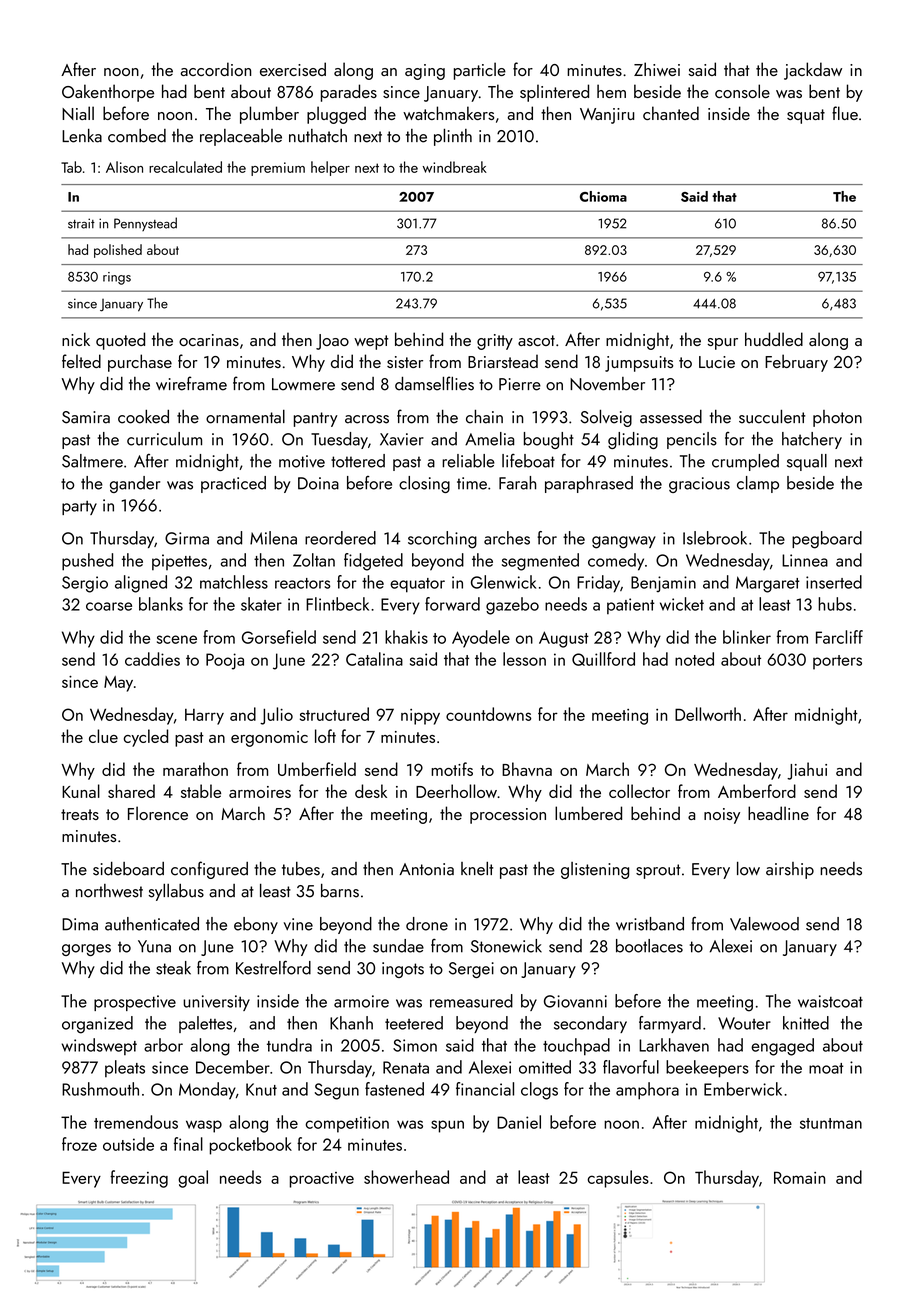 The width and height of the page is (924, 1308). What do you see at coordinates (330, 168) in the page?
I see `helper` at bounding box center [330, 168].
